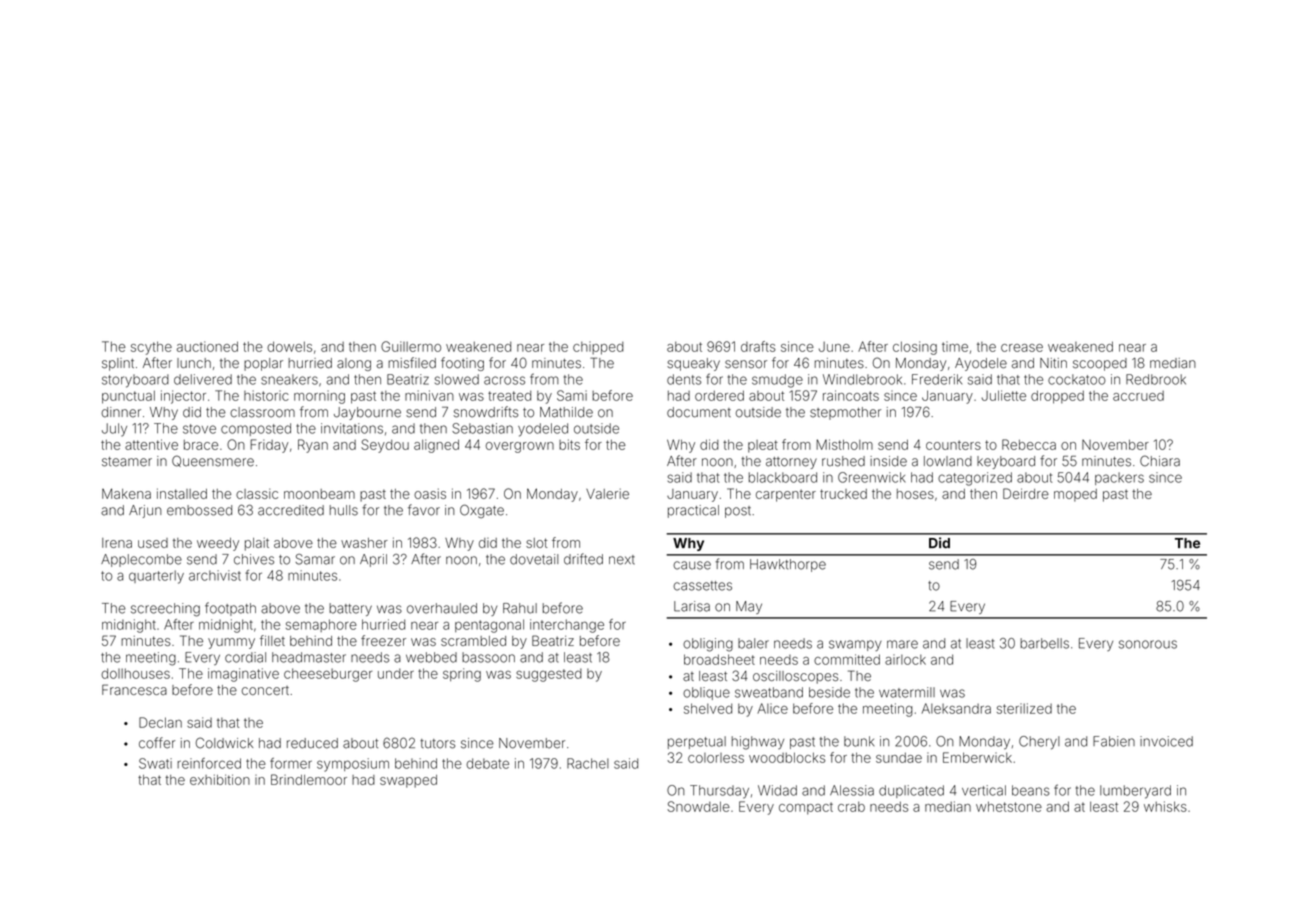  What do you see at coordinates (1148, 644) in the screenshot?
I see `sonorous` at bounding box center [1148, 644].
